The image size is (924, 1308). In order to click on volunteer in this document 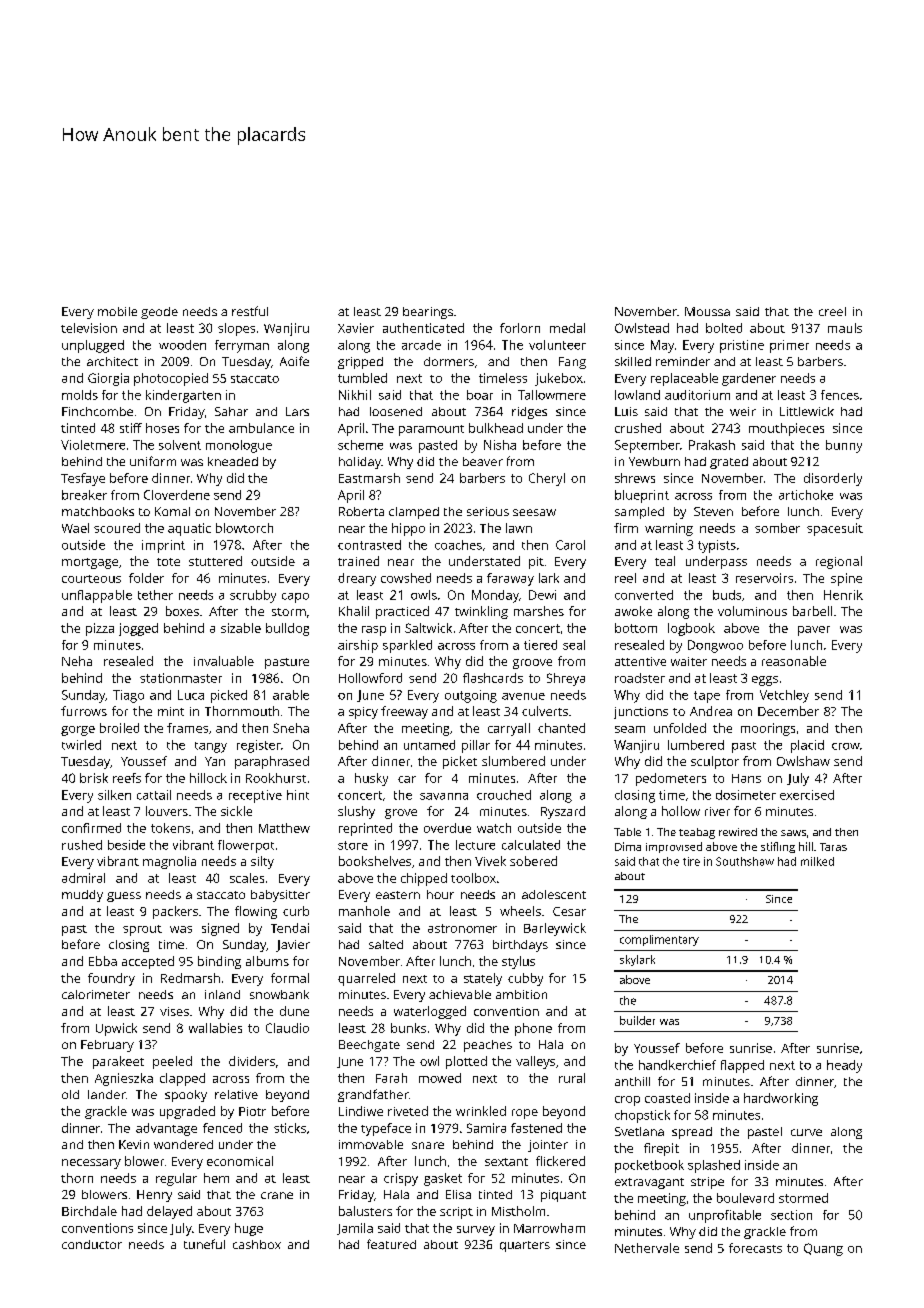, I will do `click(557, 345)`.
